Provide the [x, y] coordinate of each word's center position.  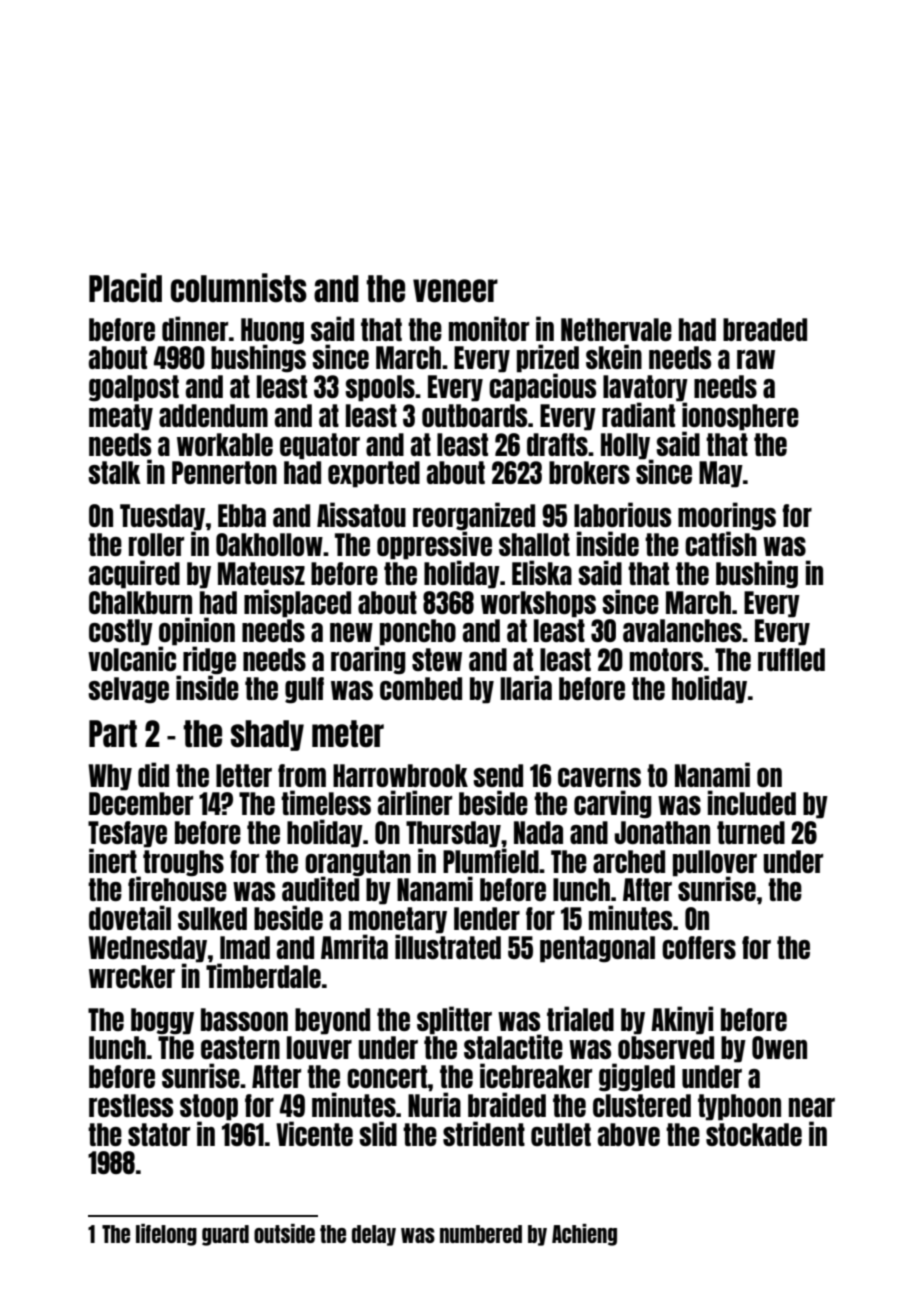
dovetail [130, 917]
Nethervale [616, 329]
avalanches [682, 630]
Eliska [542, 572]
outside [284, 1233]
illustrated [448, 946]
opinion [197, 631]
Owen [779, 1047]
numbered [481, 1234]
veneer [455, 290]
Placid [125, 288]
